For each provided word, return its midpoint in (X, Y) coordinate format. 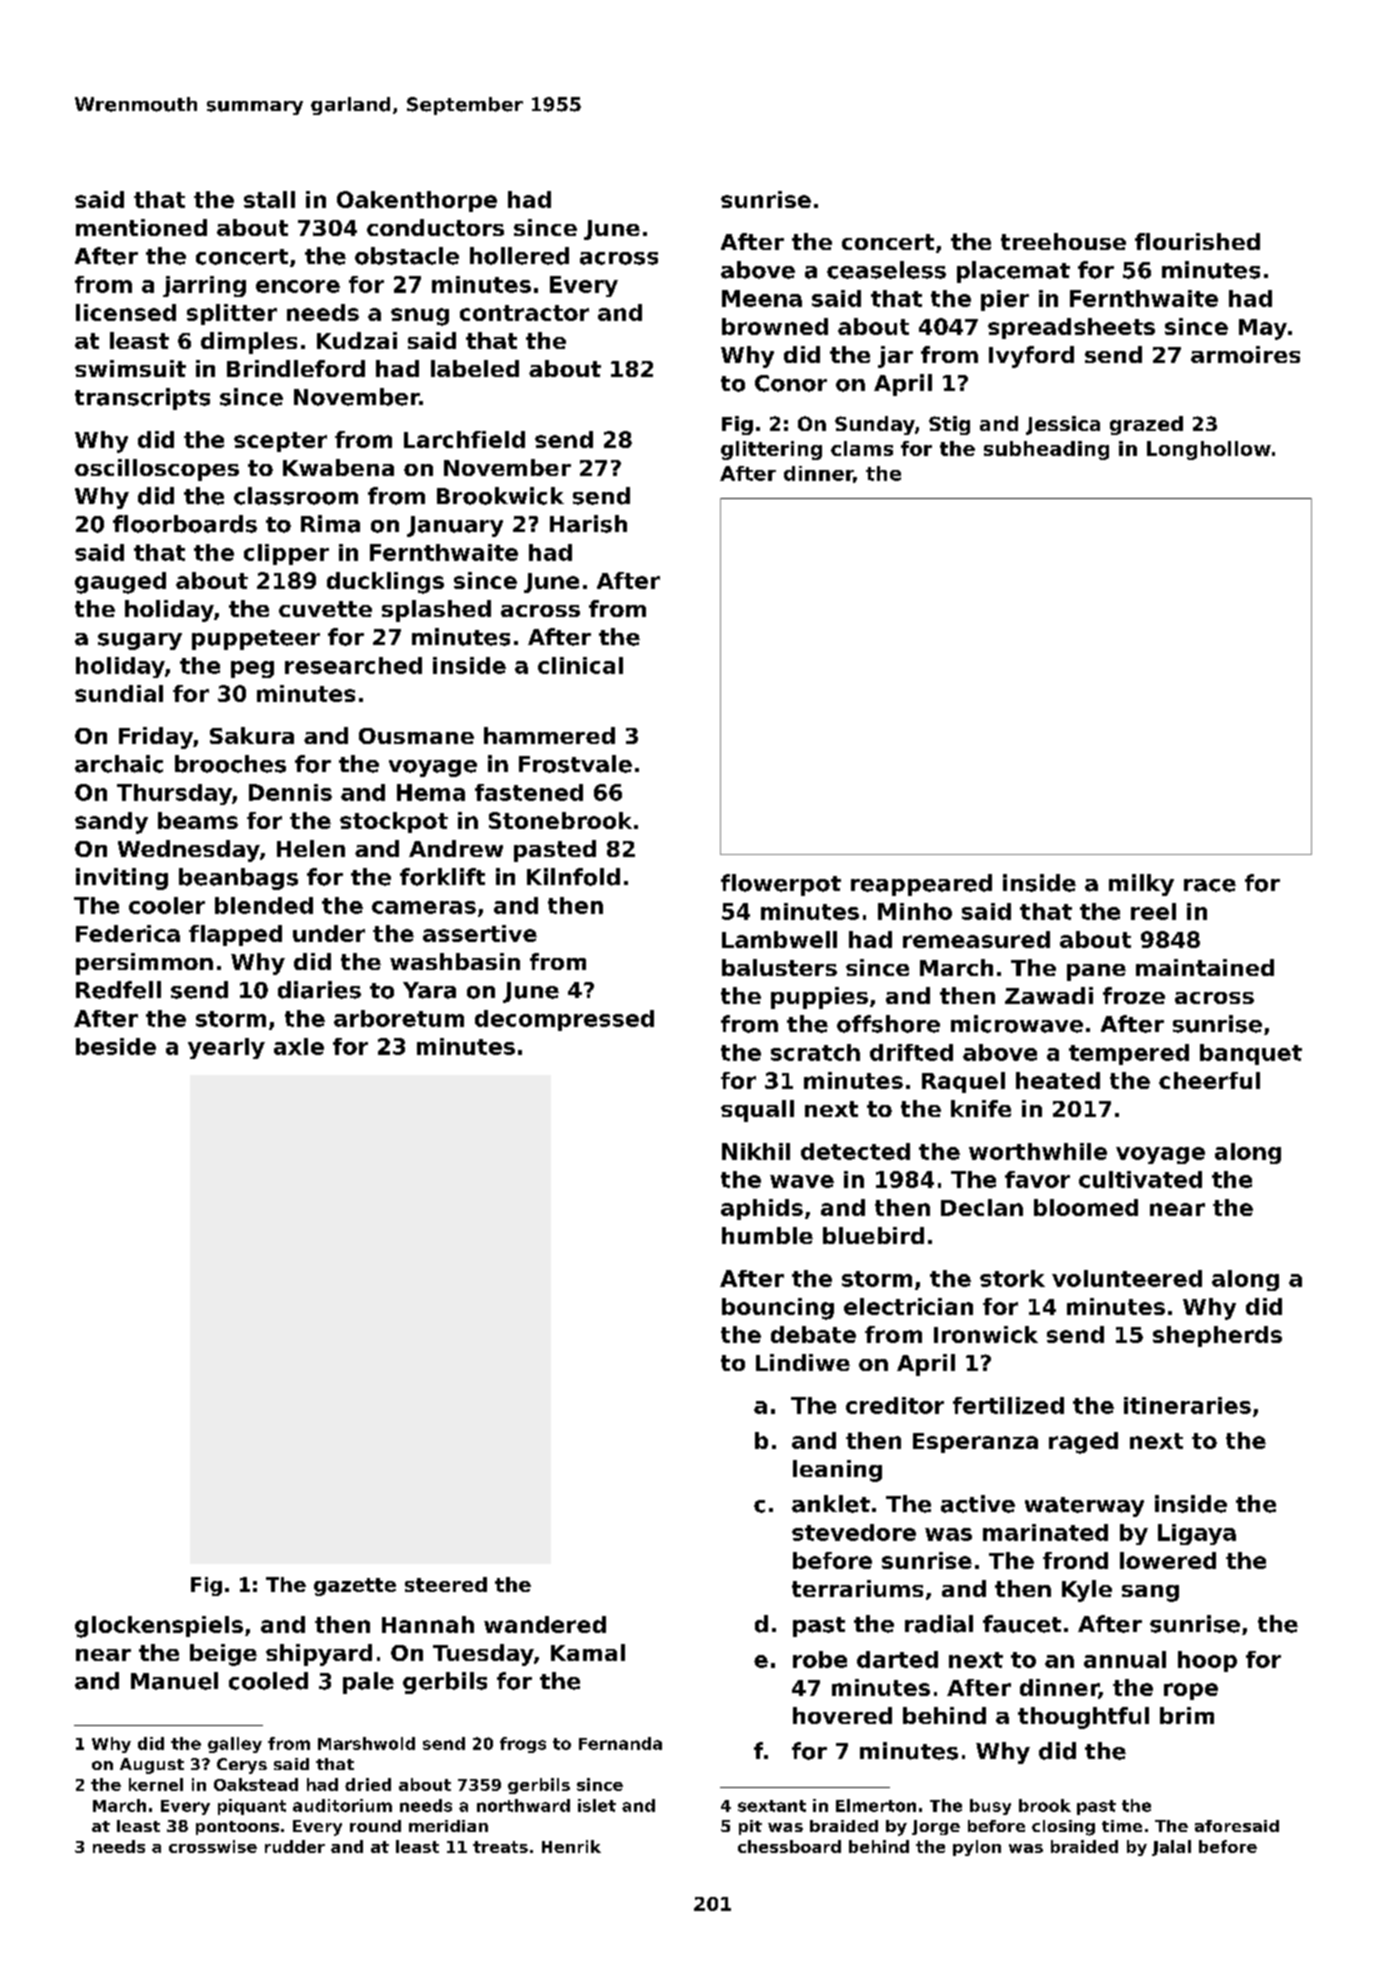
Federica (128, 933)
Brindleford (296, 368)
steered (446, 1584)
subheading (1046, 450)
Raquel (963, 1082)
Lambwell (779, 939)
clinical (580, 665)
